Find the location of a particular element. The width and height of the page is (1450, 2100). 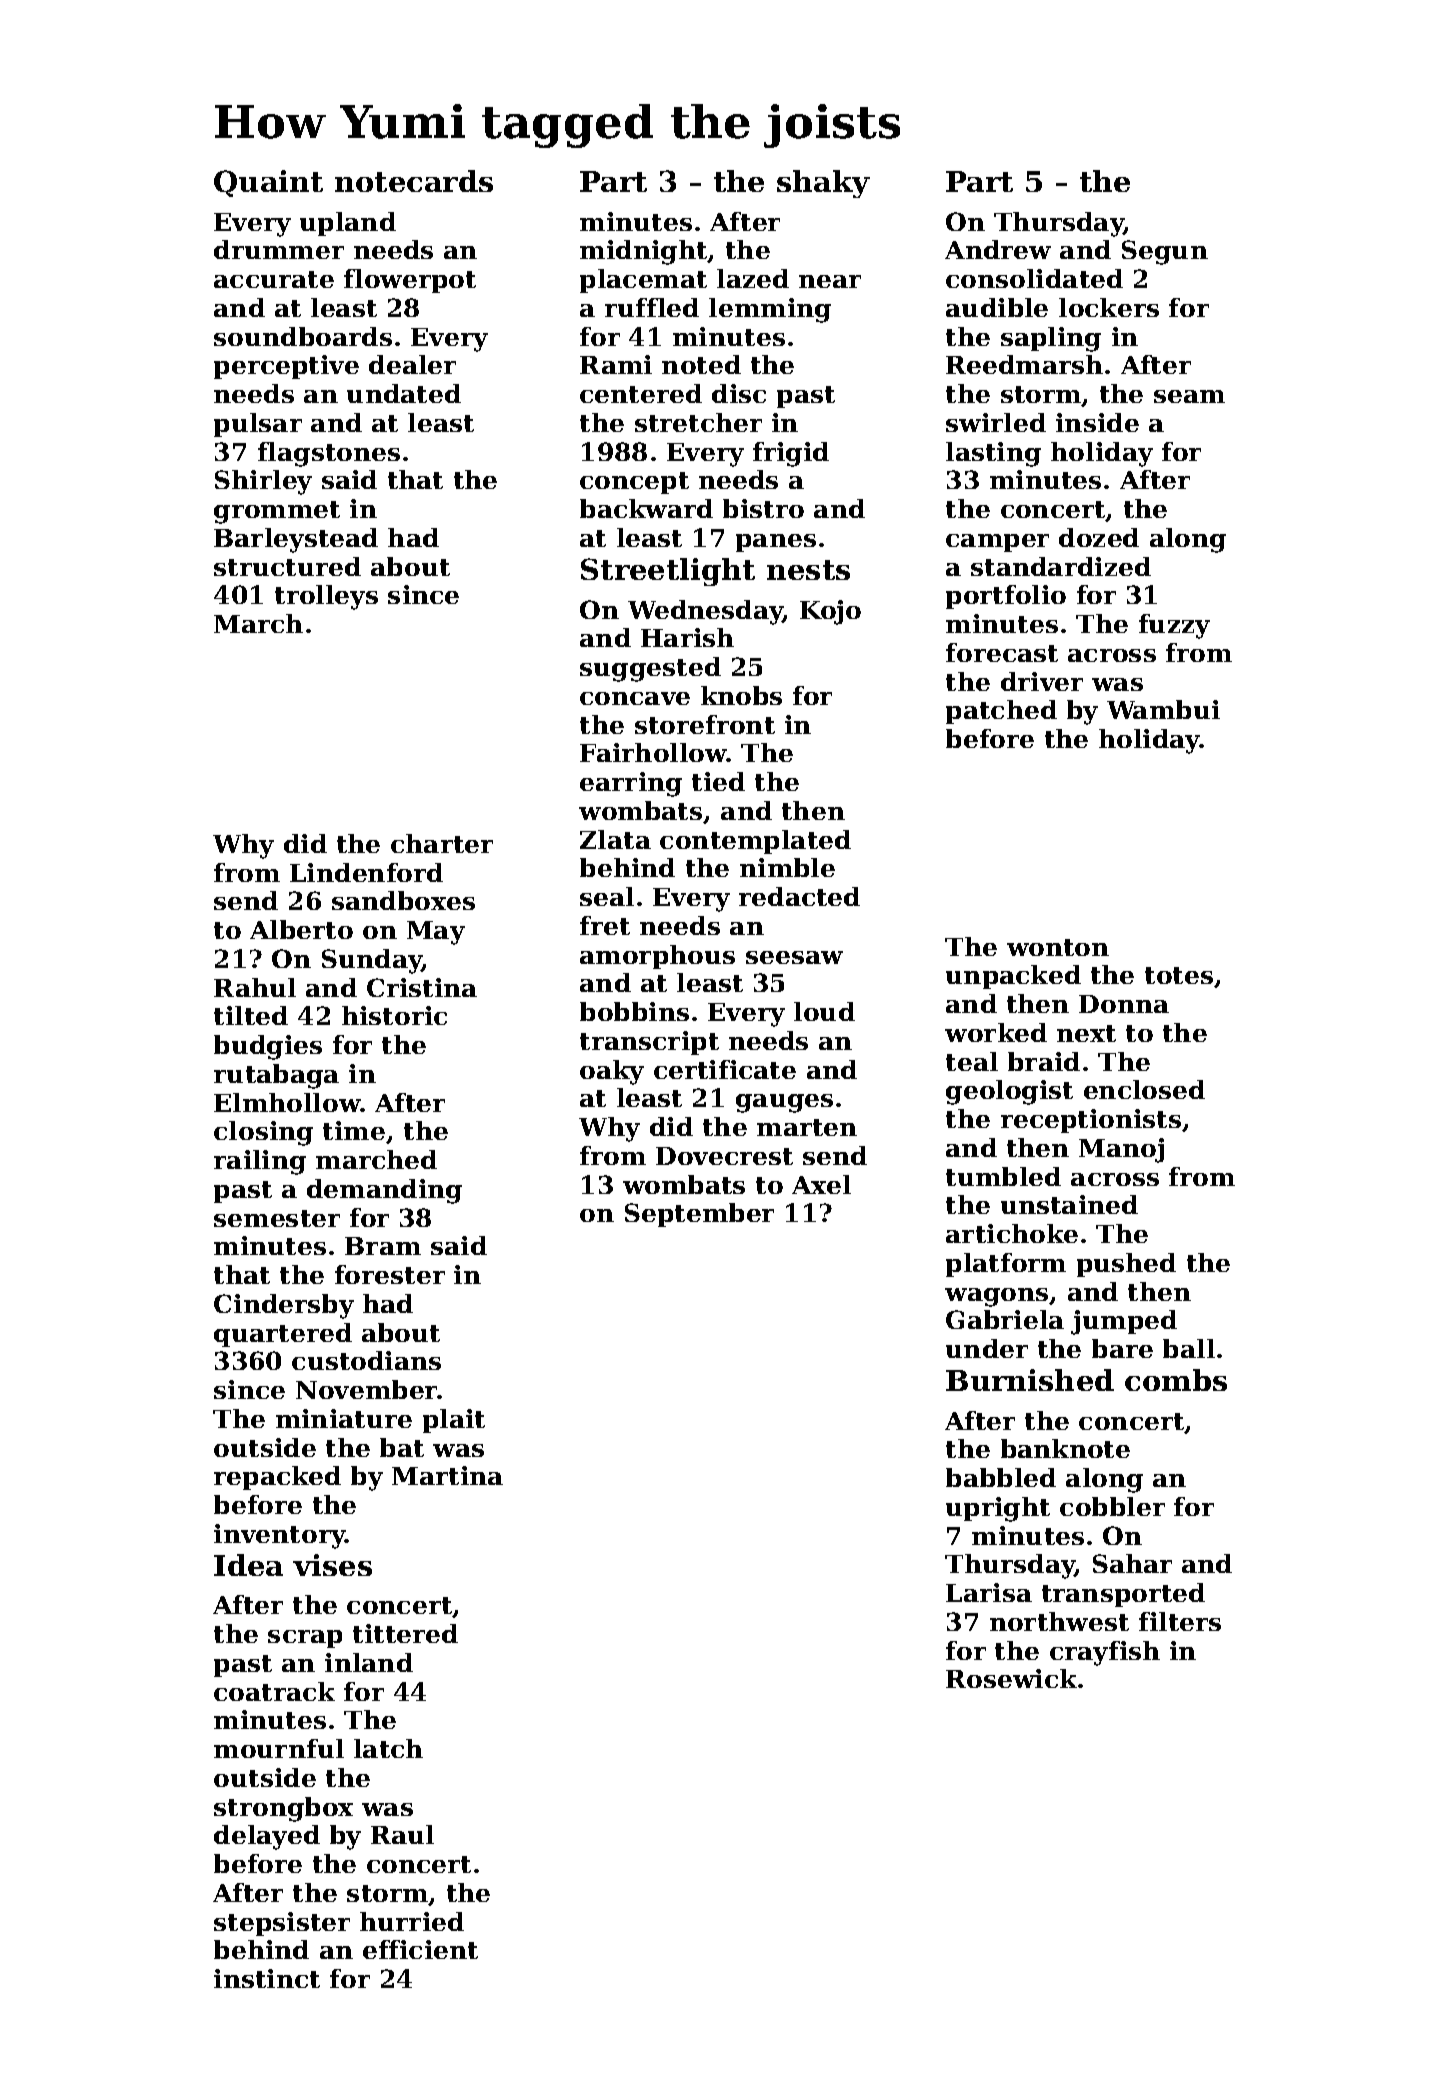

efficient is located at coordinates (420, 1949).
